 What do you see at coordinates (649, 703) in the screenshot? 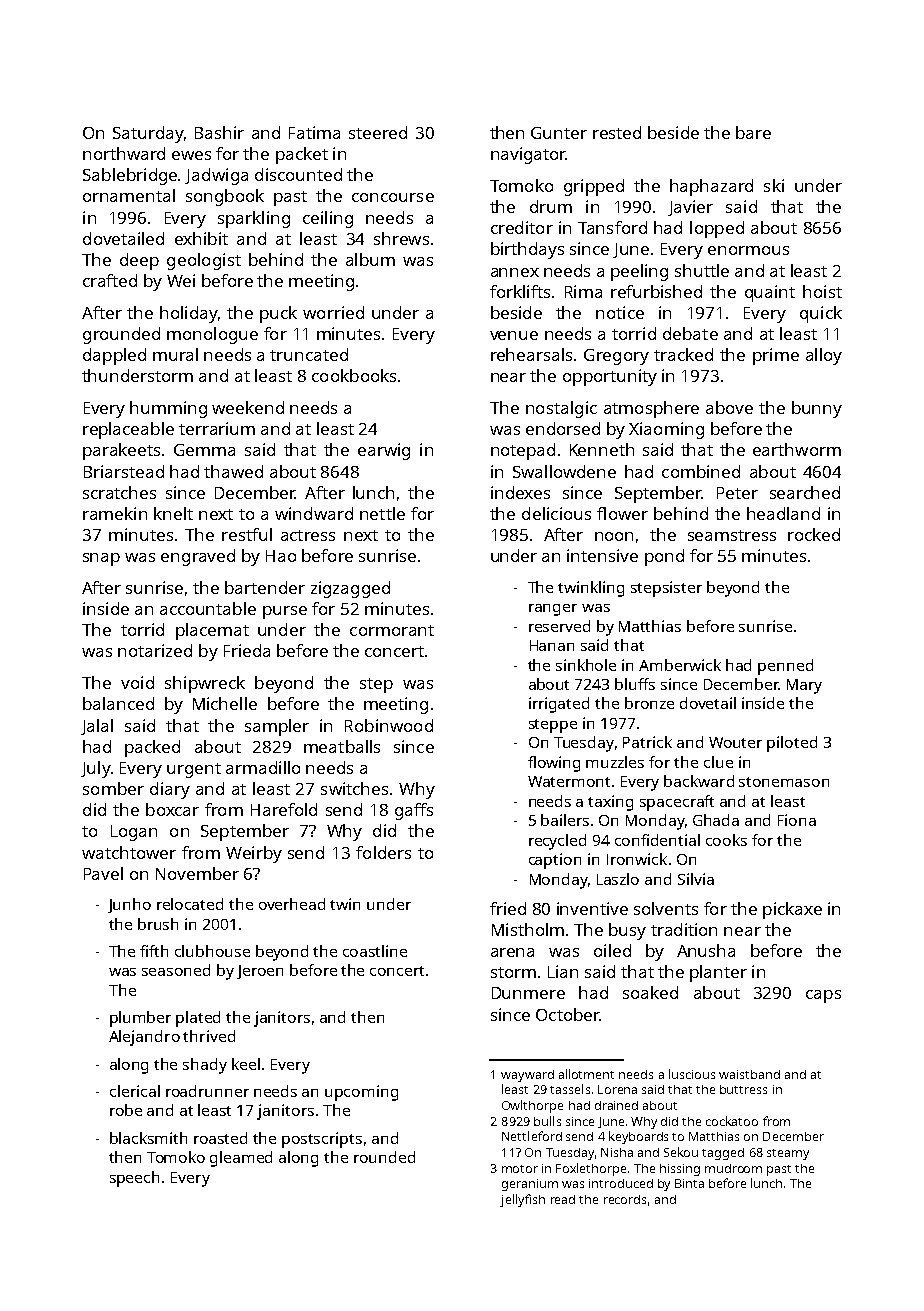
I see `bronze` at bounding box center [649, 703].
